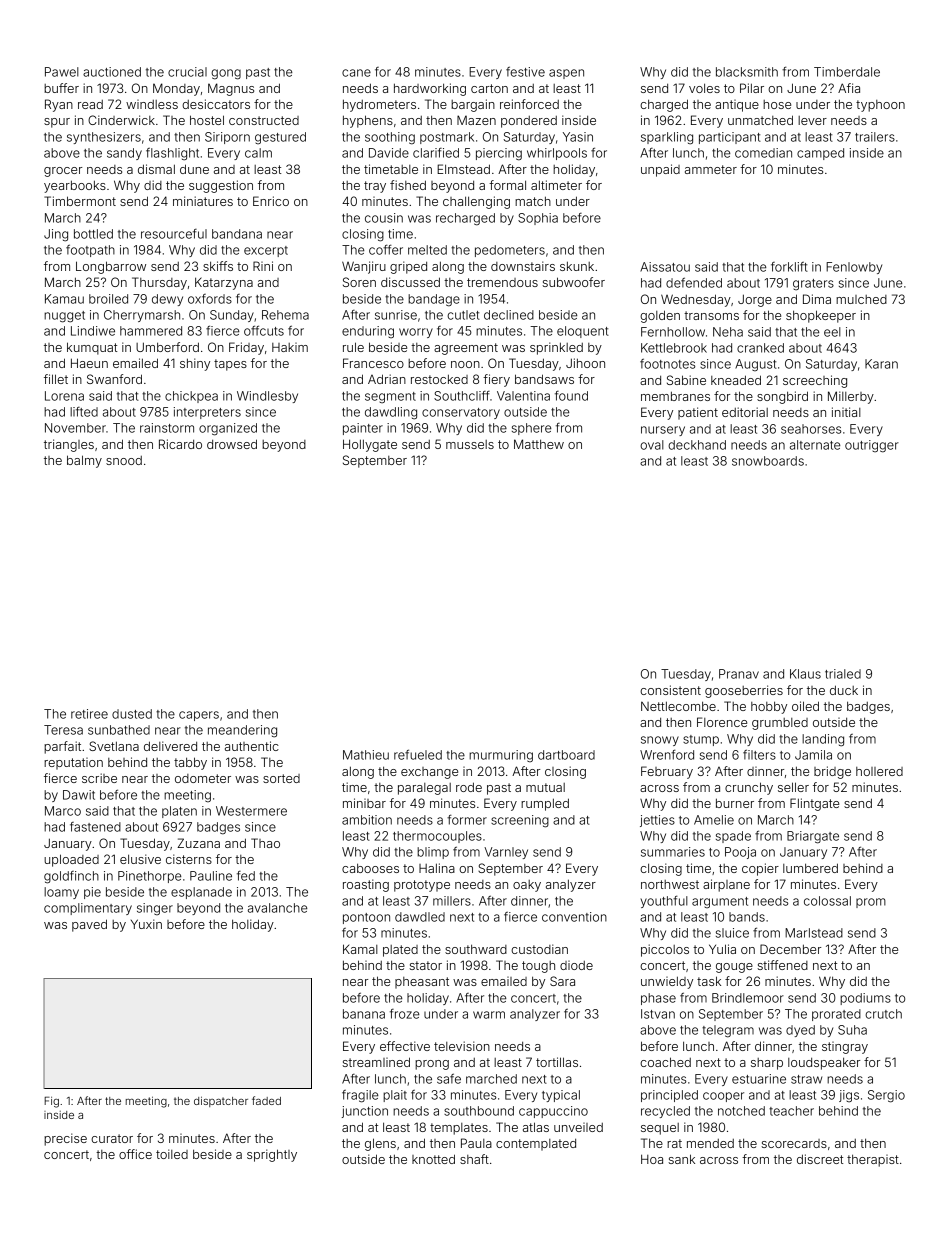  What do you see at coordinates (65, 1139) in the image?
I see `precise` at bounding box center [65, 1139].
